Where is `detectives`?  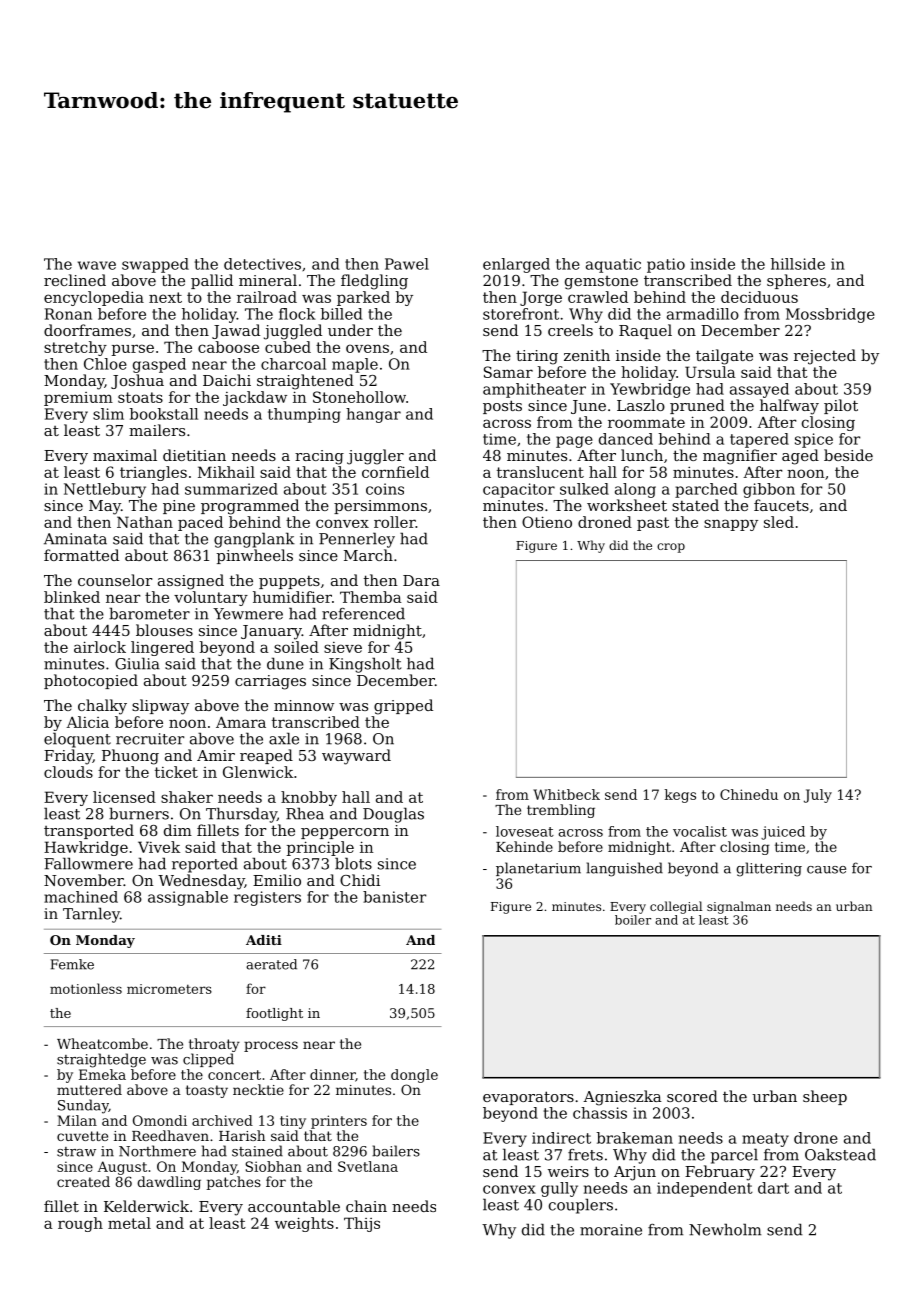 detectives is located at coordinates (262, 264).
